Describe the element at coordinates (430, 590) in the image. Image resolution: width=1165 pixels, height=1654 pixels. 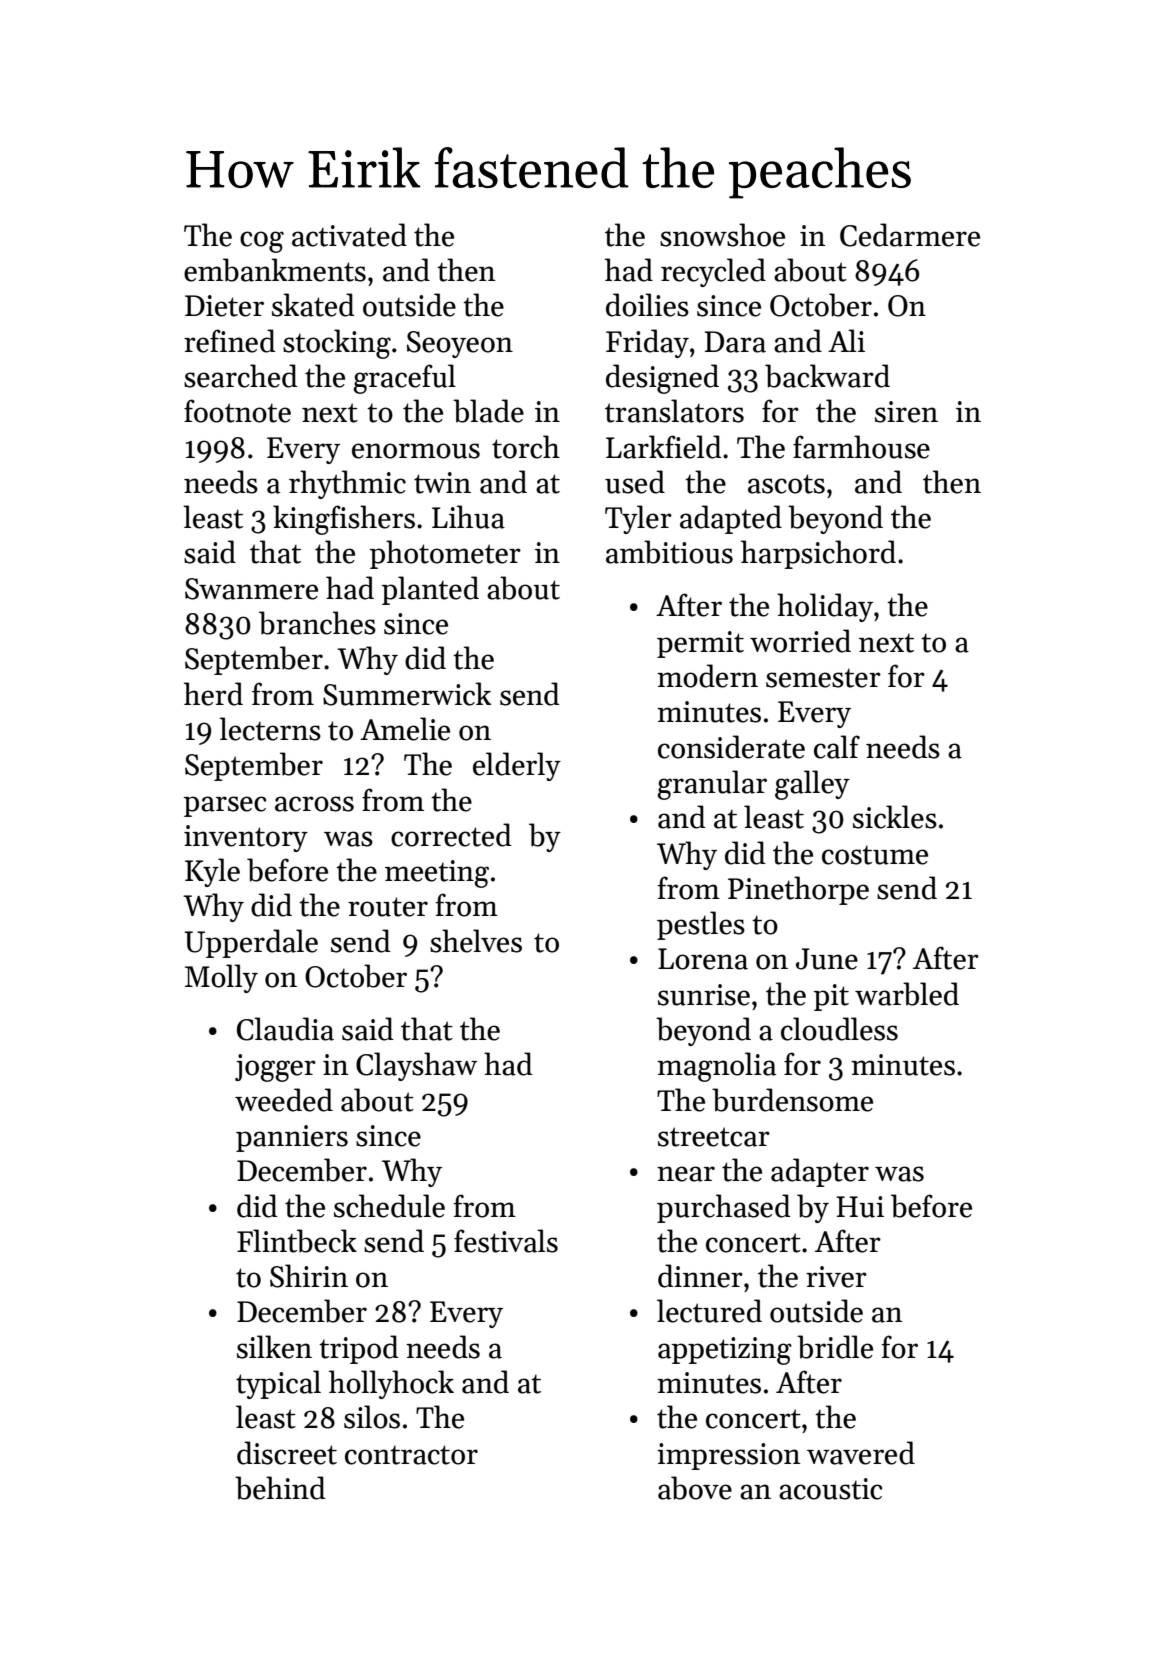
I see `planted` at that location.
